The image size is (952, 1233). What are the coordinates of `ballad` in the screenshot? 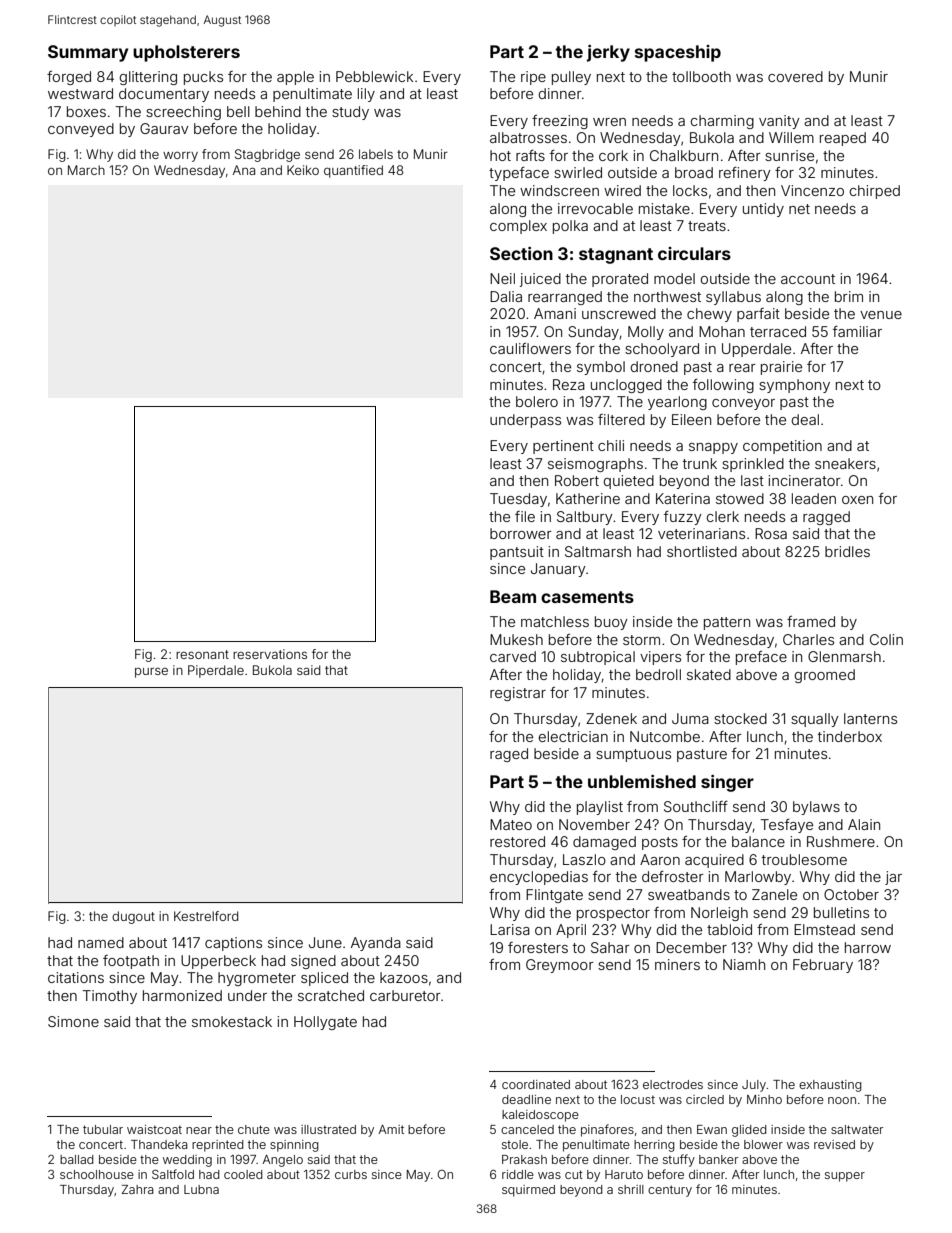 It's located at (77, 1159).
